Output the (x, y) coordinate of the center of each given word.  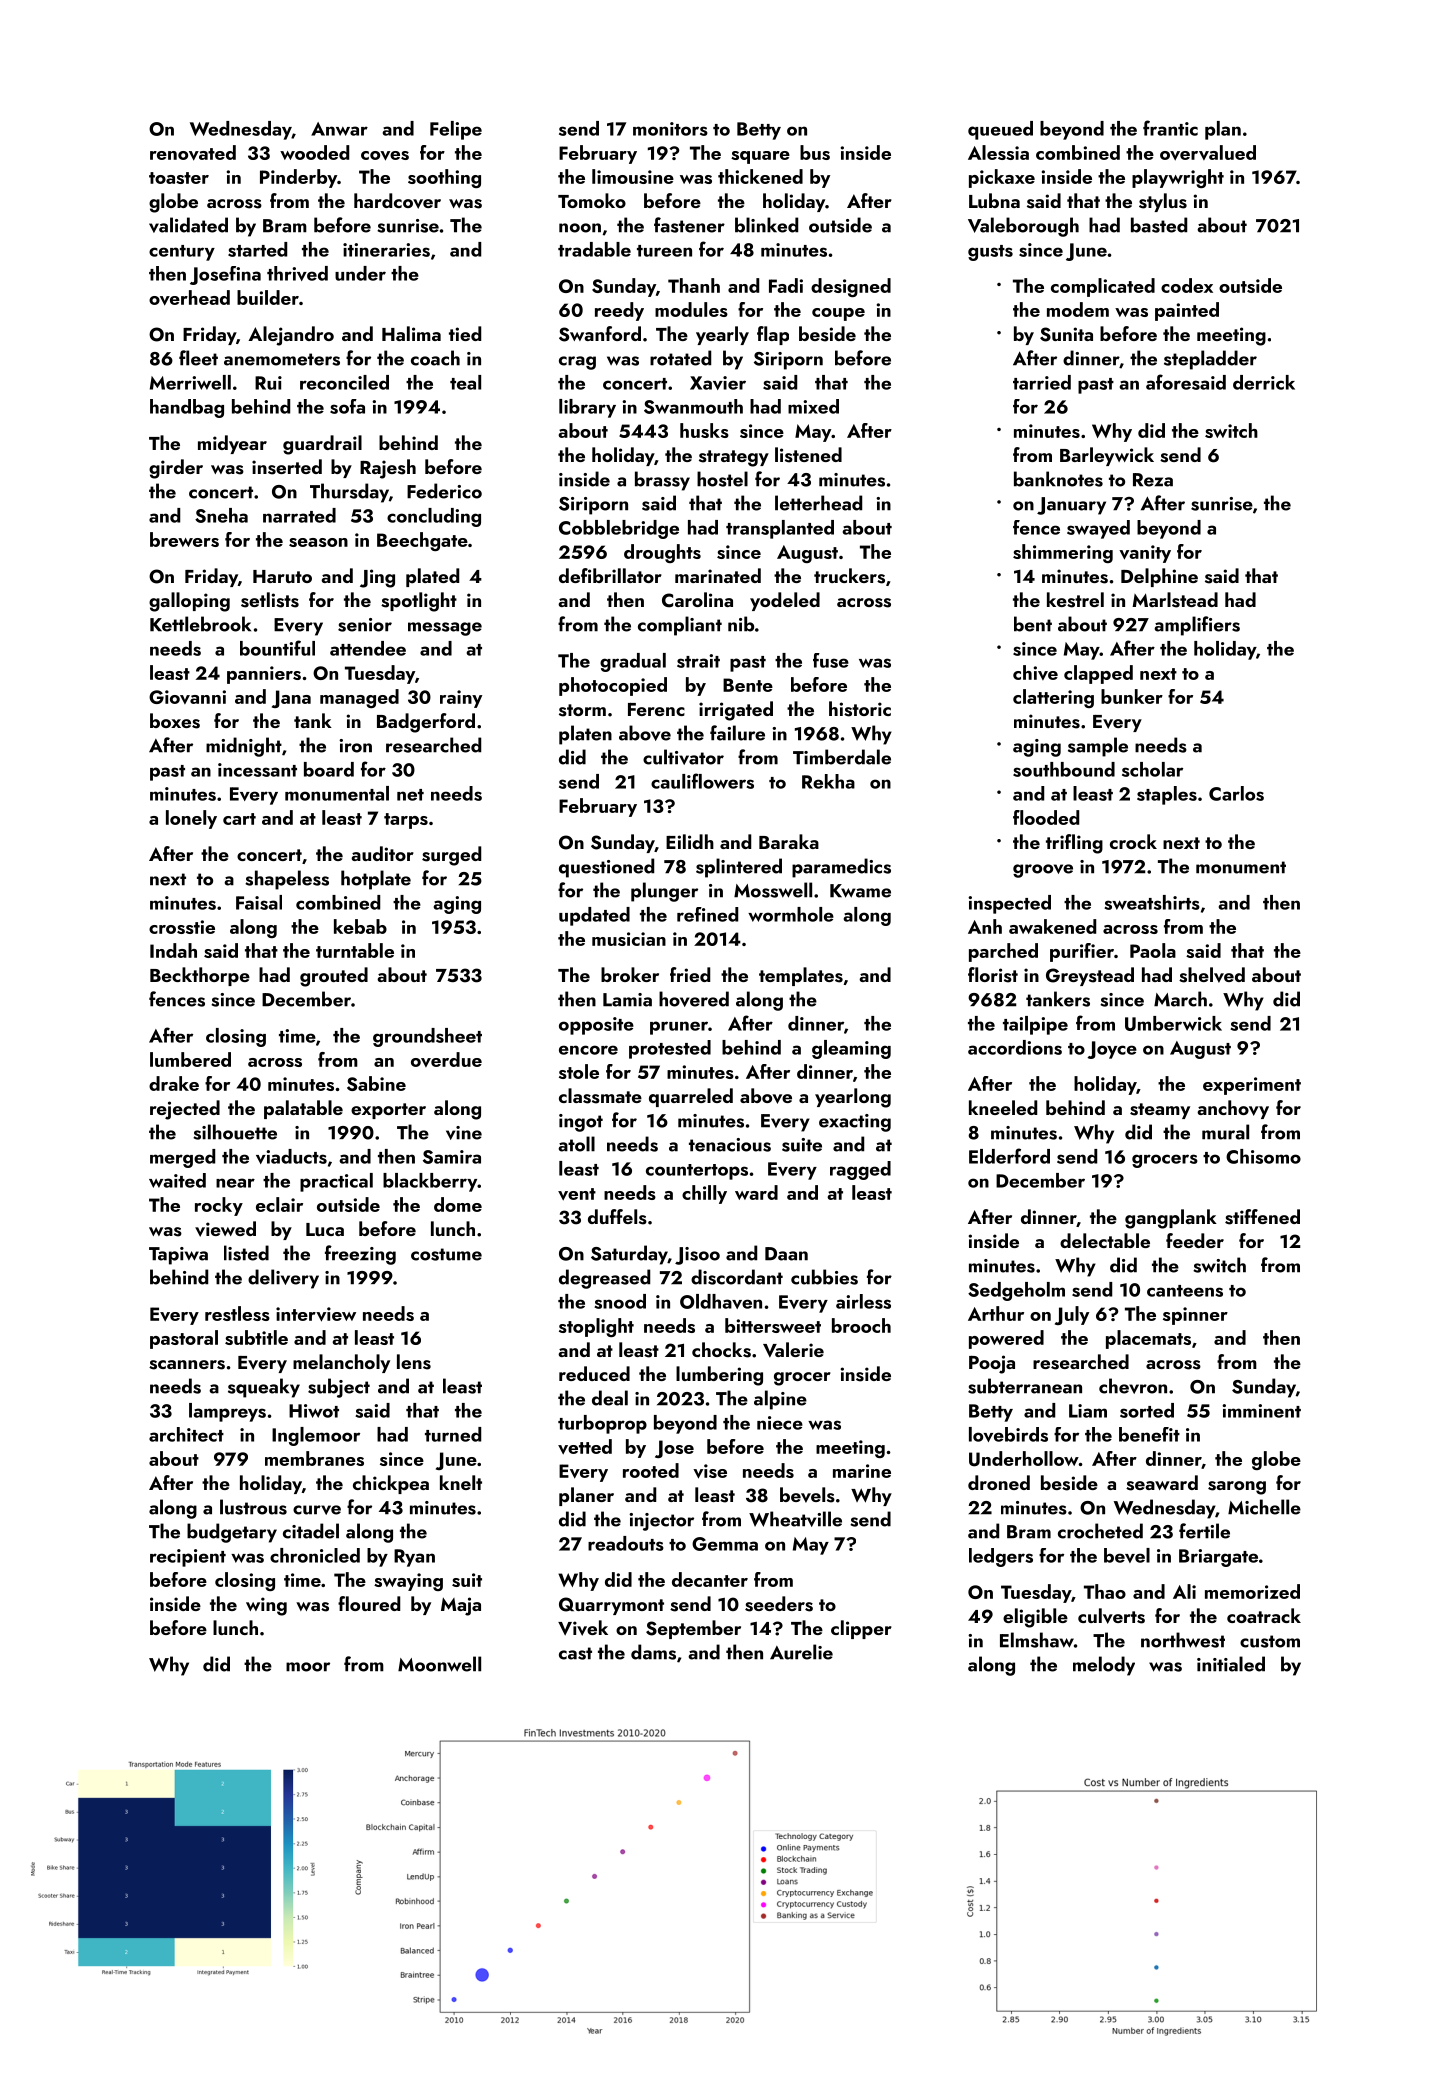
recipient (188, 1558)
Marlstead (1175, 600)
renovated (193, 153)
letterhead (818, 503)
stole (579, 1071)
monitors (670, 129)
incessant (257, 770)
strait (698, 661)
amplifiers (1197, 626)
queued (1000, 130)
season (318, 542)
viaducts (291, 1156)
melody (1104, 1666)
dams (653, 1652)
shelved (1212, 975)
